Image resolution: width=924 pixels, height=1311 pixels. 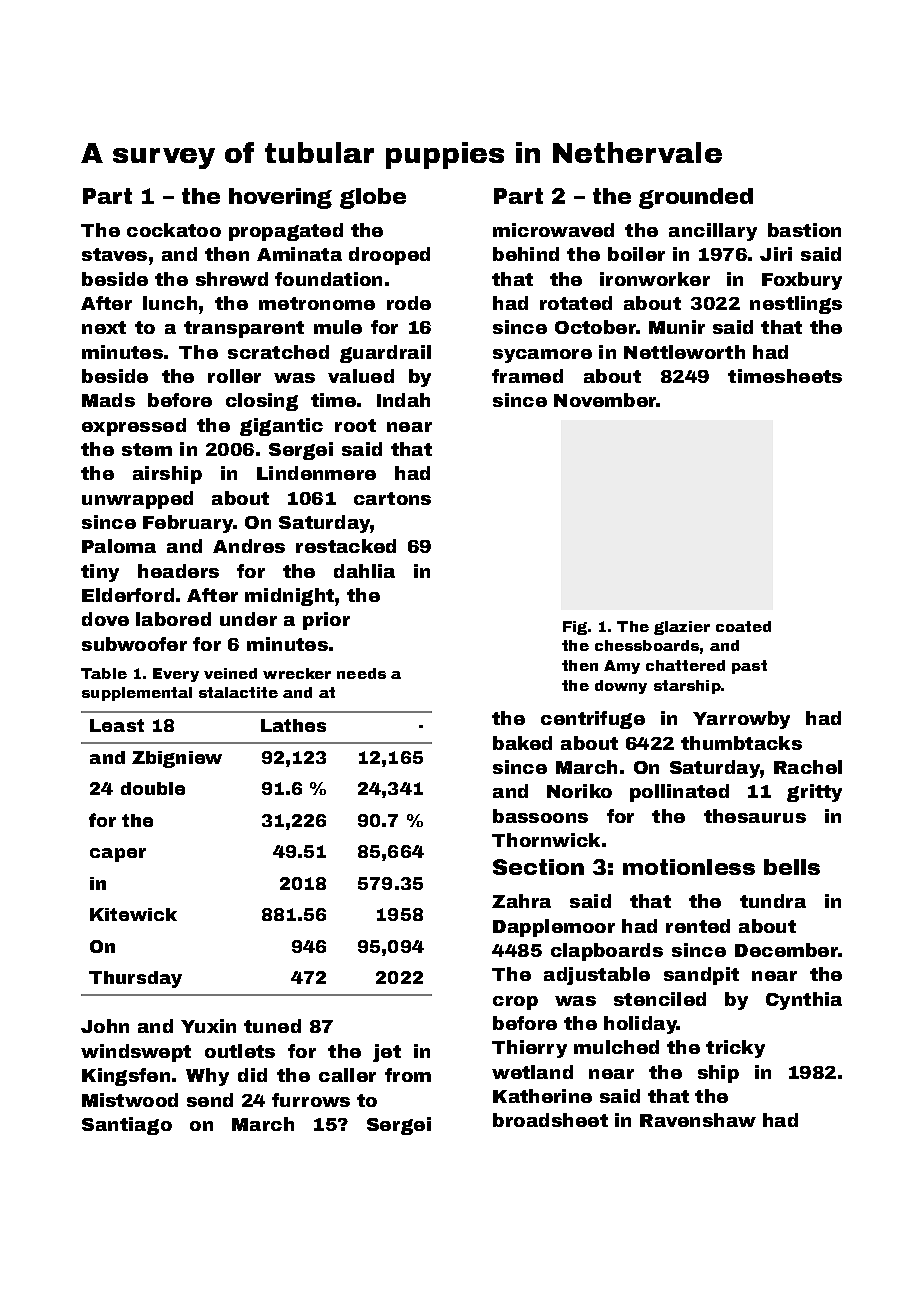 I want to click on November, so click(x=605, y=400).
